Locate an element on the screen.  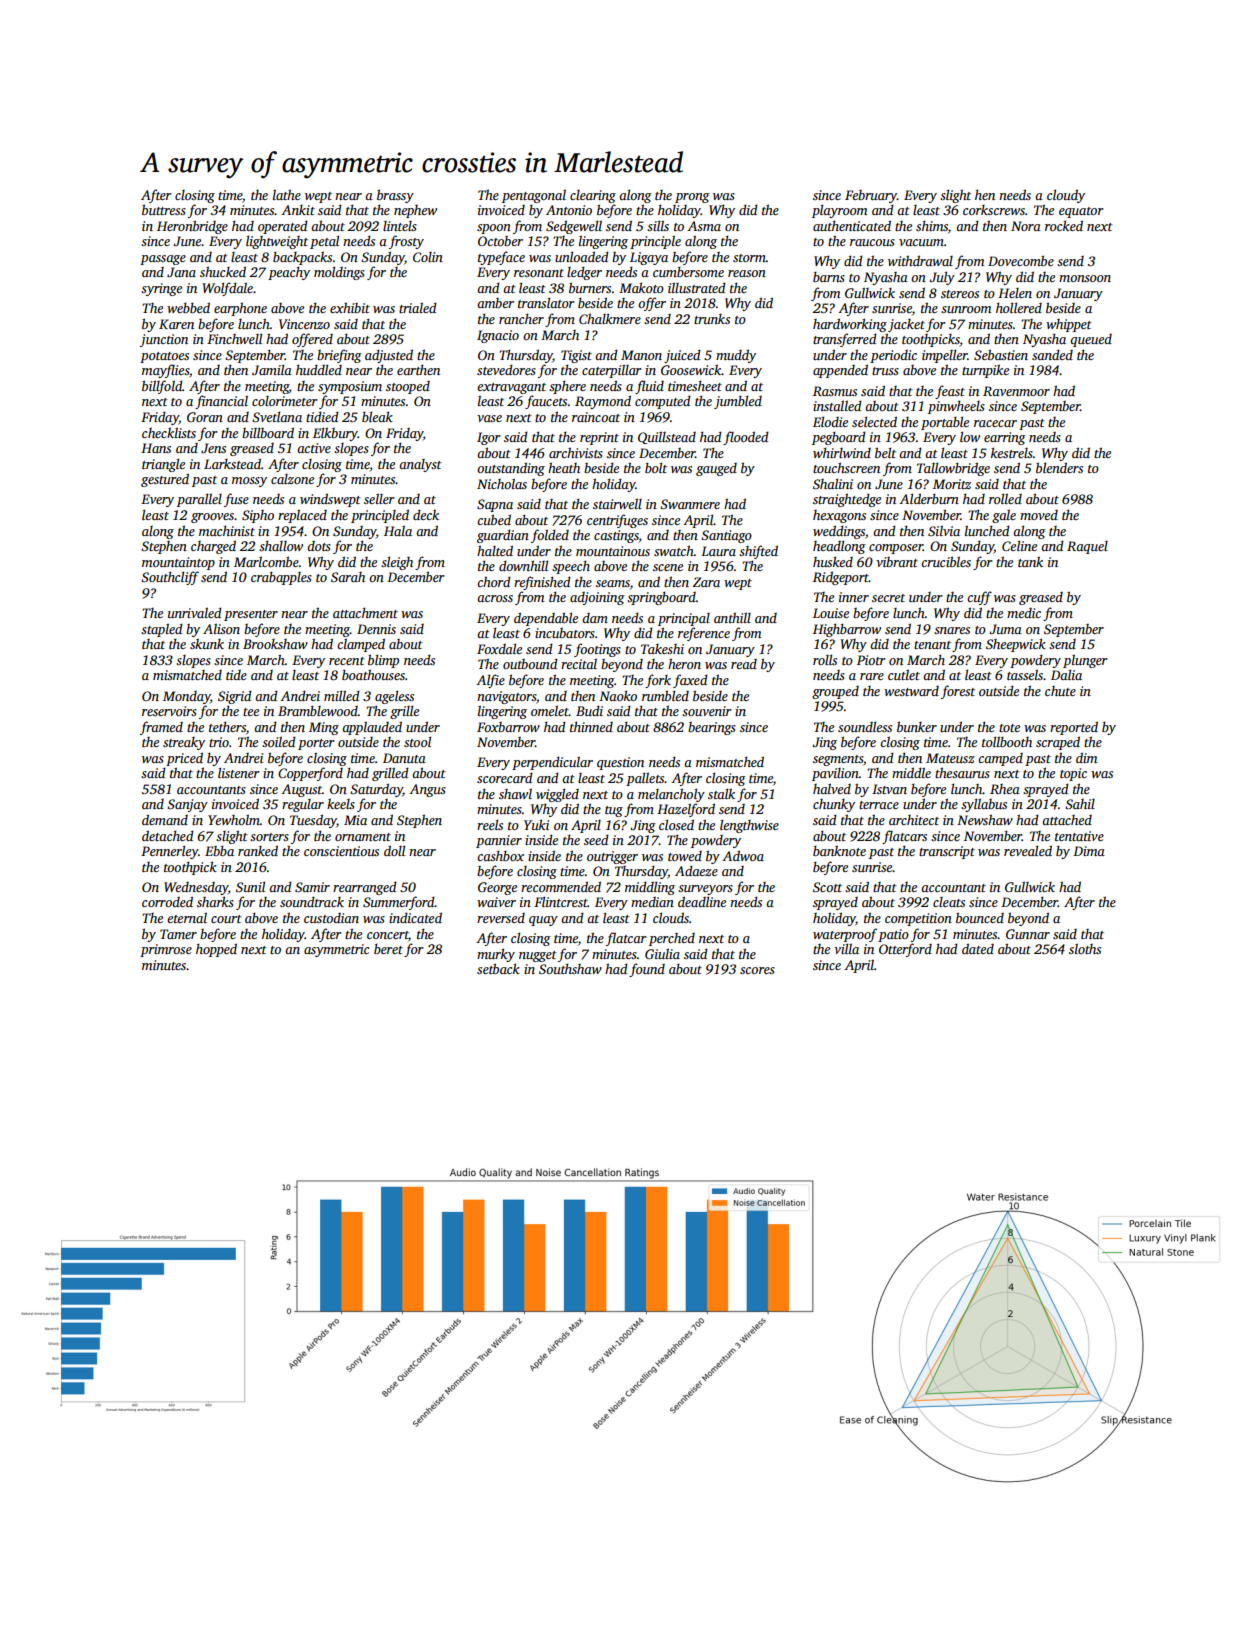
junction is located at coordinates (164, 340).
